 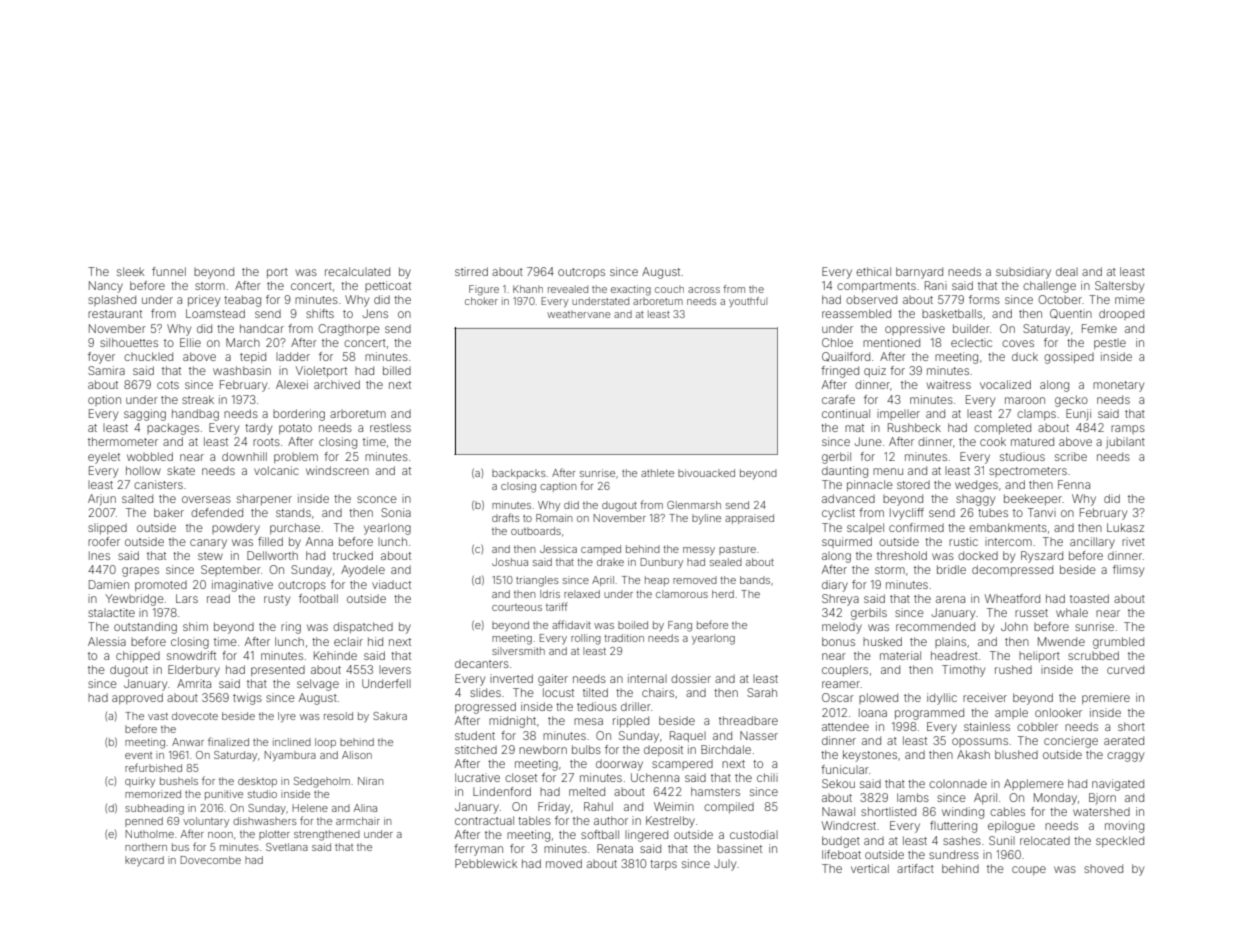 I want to click on couch, so click(x=669, y=289).
